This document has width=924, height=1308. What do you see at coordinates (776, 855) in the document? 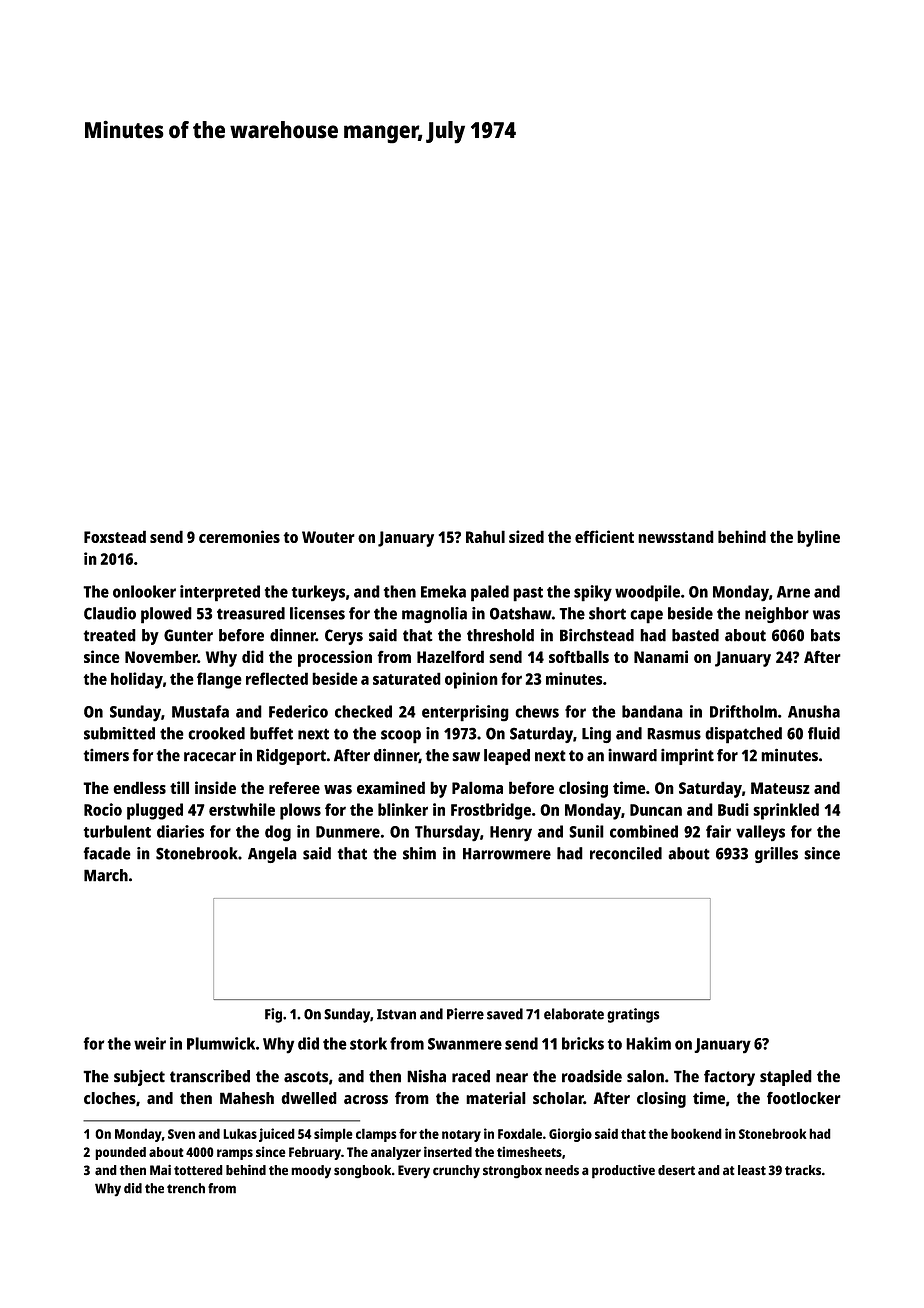
I see `grilles` at bounding box center [776, 855].
